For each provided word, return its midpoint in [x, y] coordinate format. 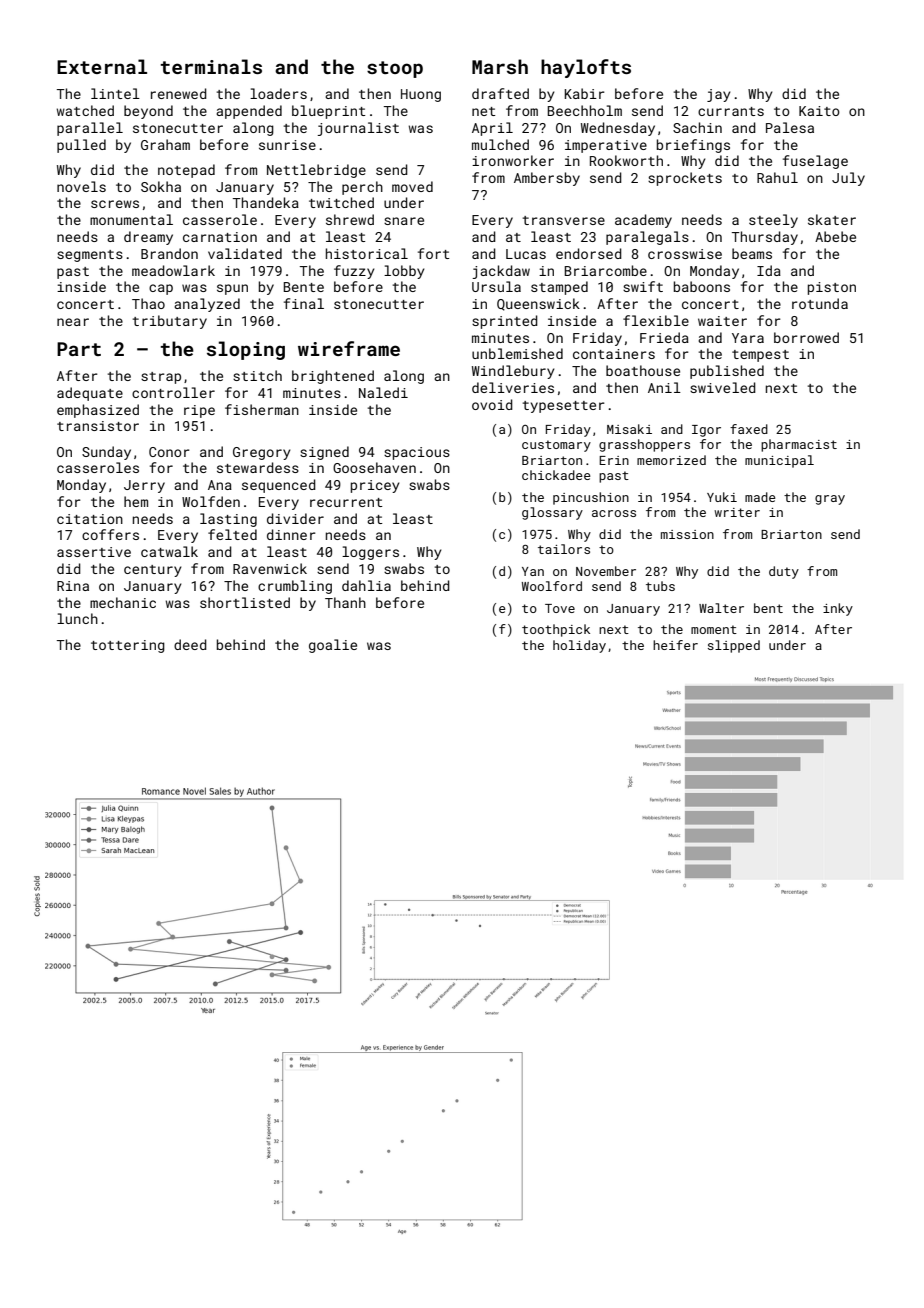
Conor [169, 452]
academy [643, 221]
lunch [77, 618]
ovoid [492, 404]
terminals [211, 66]
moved [412, 186]
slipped [734, 646]
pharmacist [799, 445]
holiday [579, 646]
